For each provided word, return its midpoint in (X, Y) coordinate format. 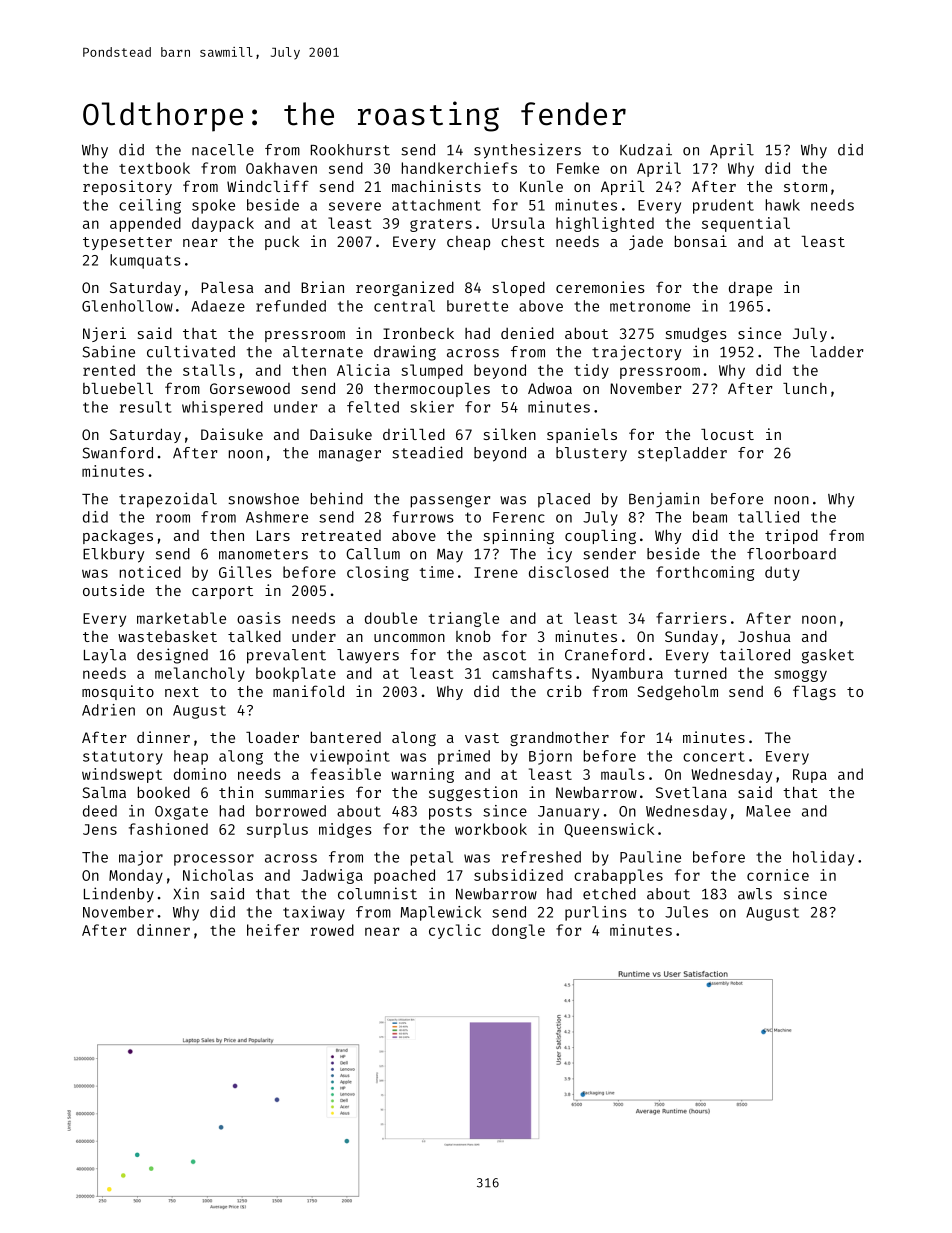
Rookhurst (350, 150)
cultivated (191, 351)
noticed (150, 572)
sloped (519, 288)
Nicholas (218, 875)
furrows (423, 517)
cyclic (455, 931)
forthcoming (705, 573)
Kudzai (646, 149)
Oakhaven (281, 168)
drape (750, 288)
